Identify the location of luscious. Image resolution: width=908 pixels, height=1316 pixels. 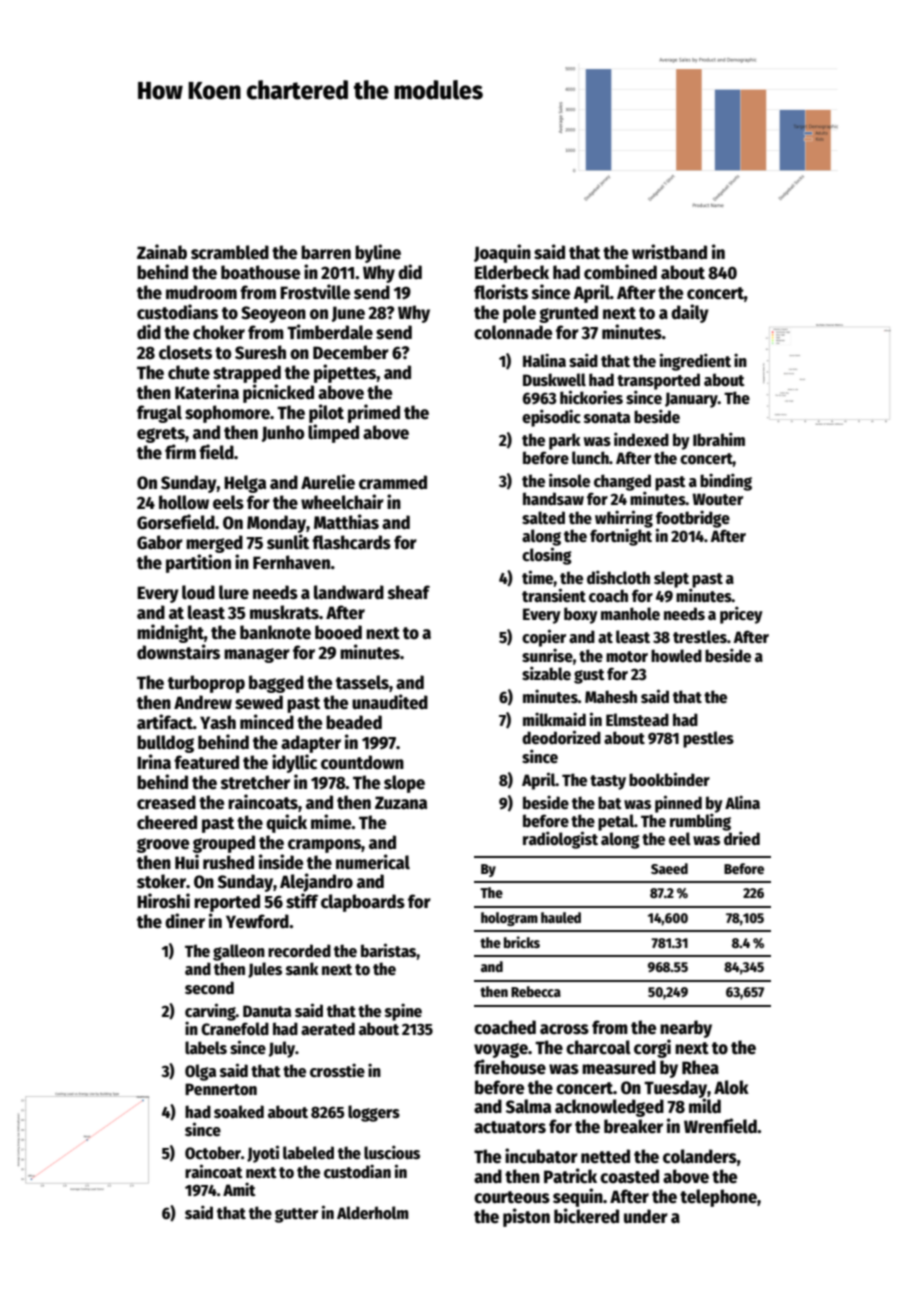
(392, 1152).
